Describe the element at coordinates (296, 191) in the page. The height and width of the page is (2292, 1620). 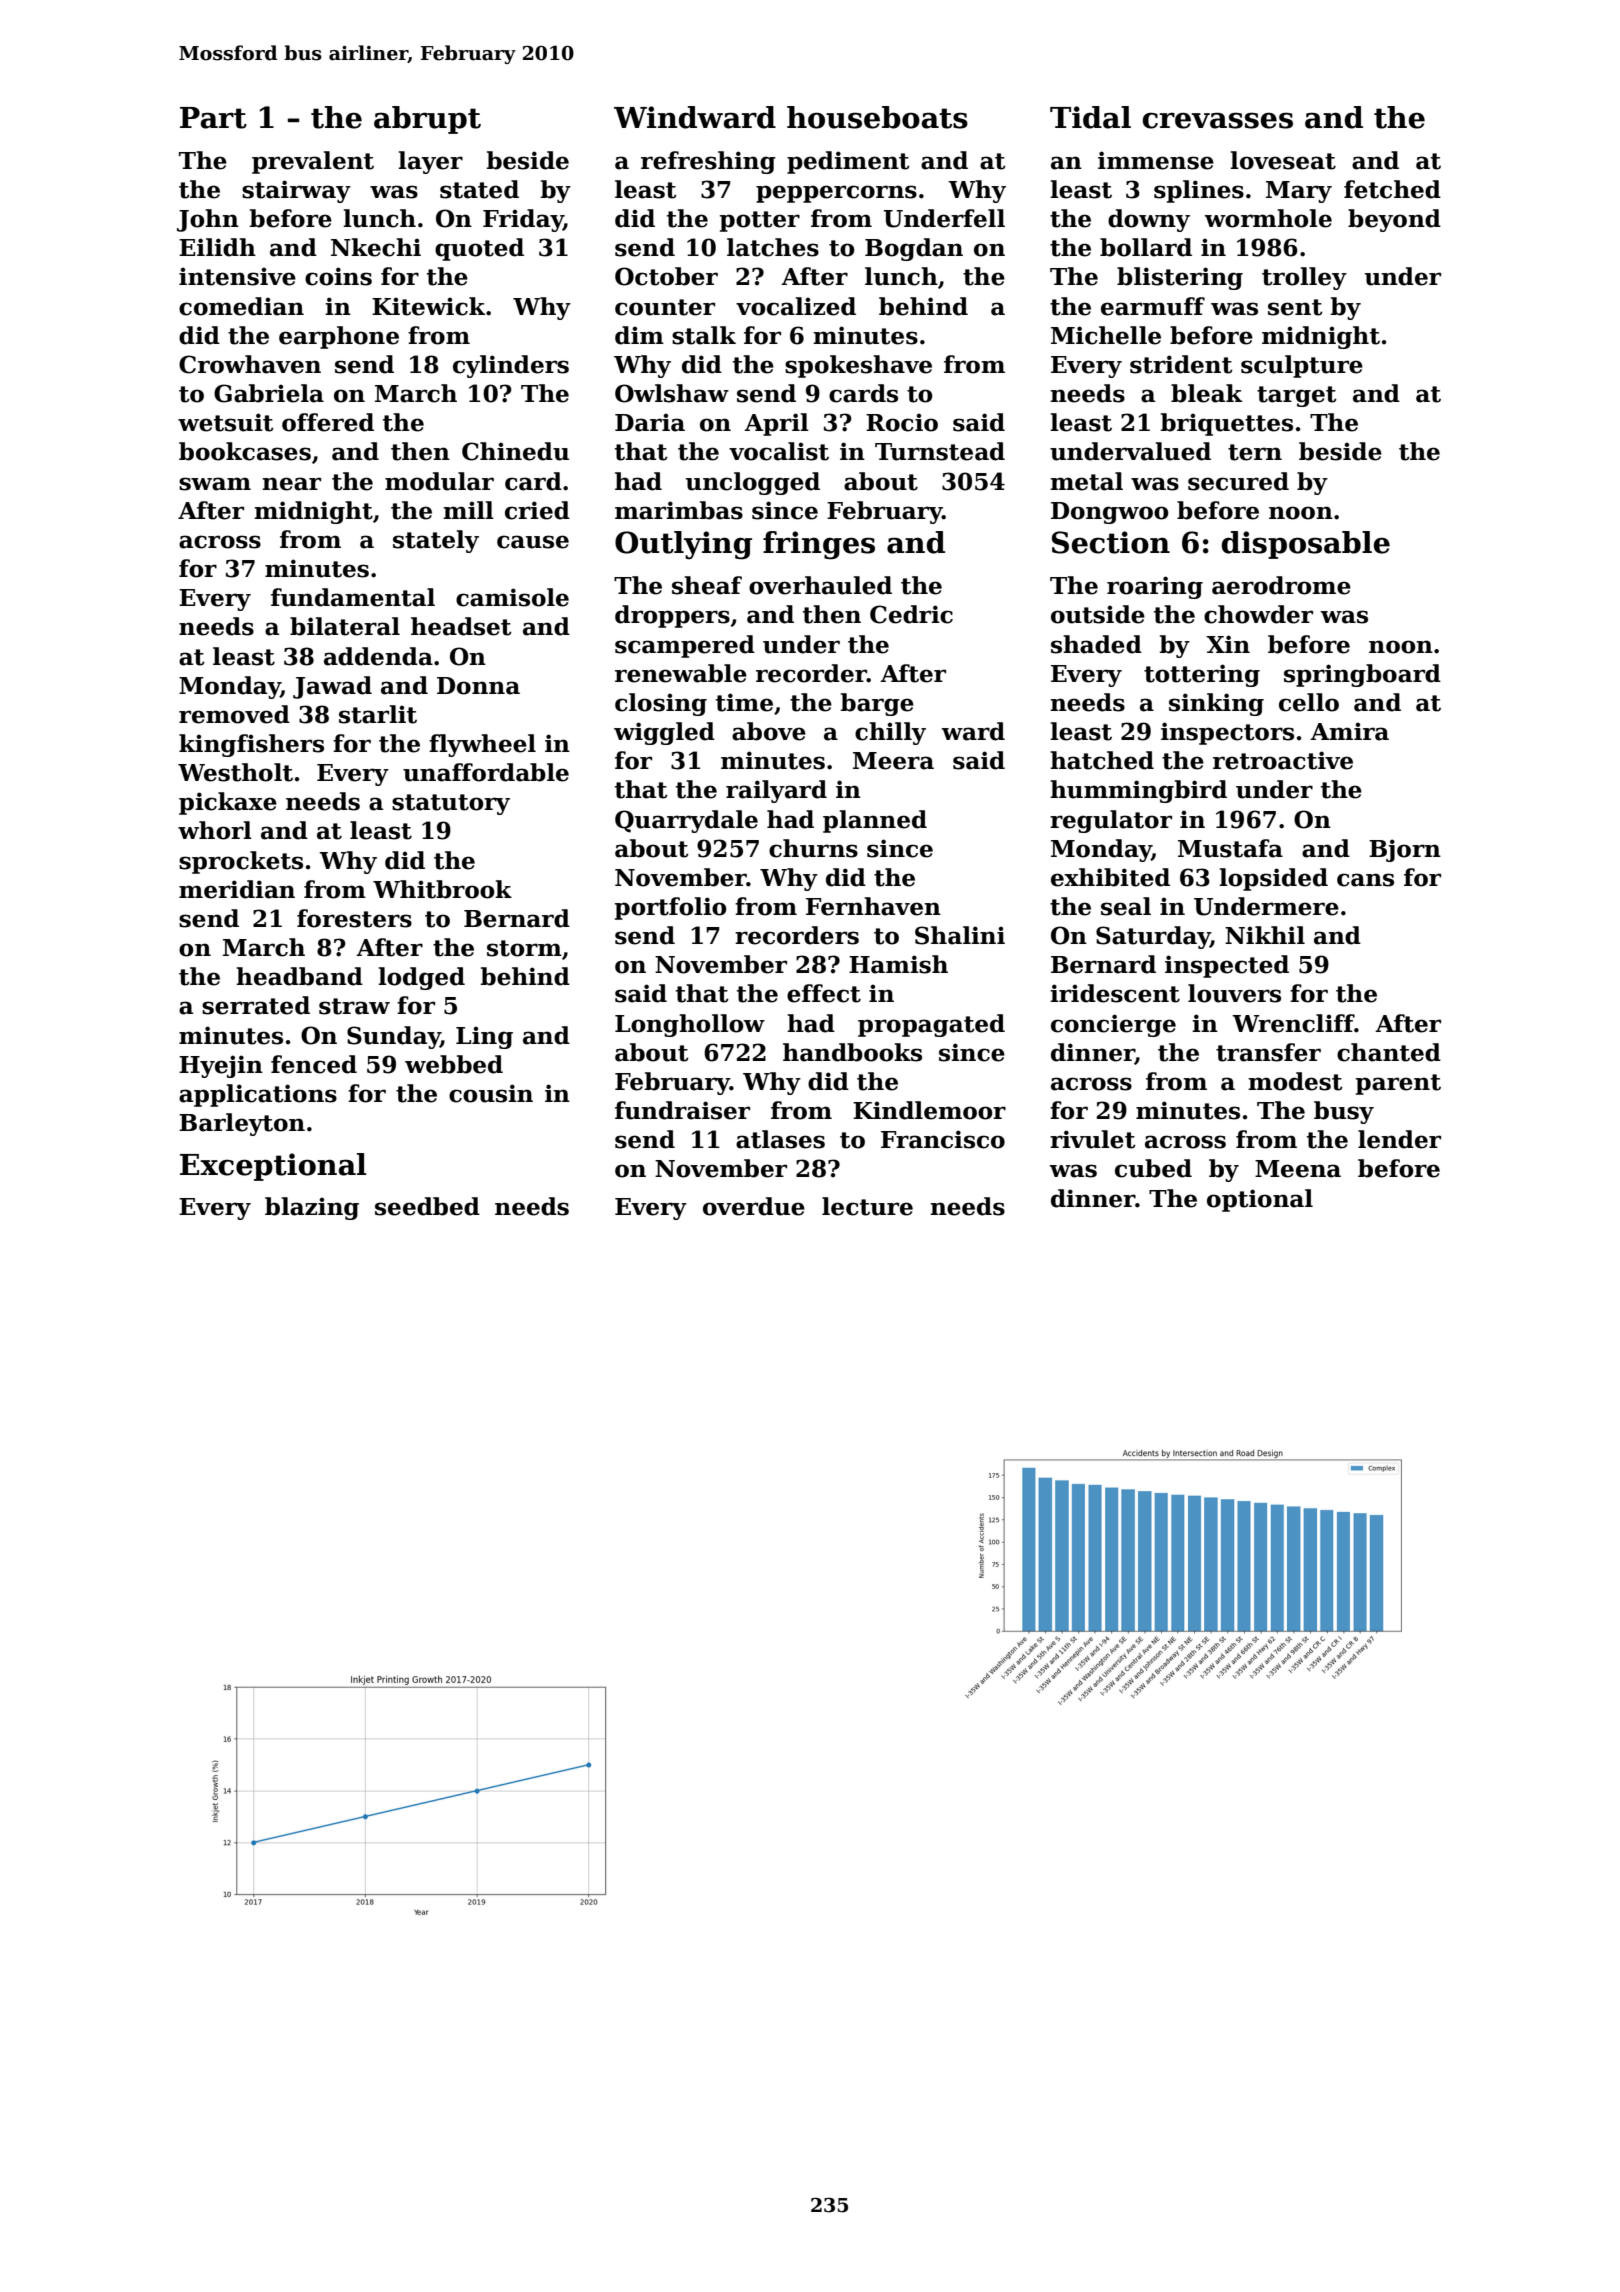
I see `stairway` at that location.
